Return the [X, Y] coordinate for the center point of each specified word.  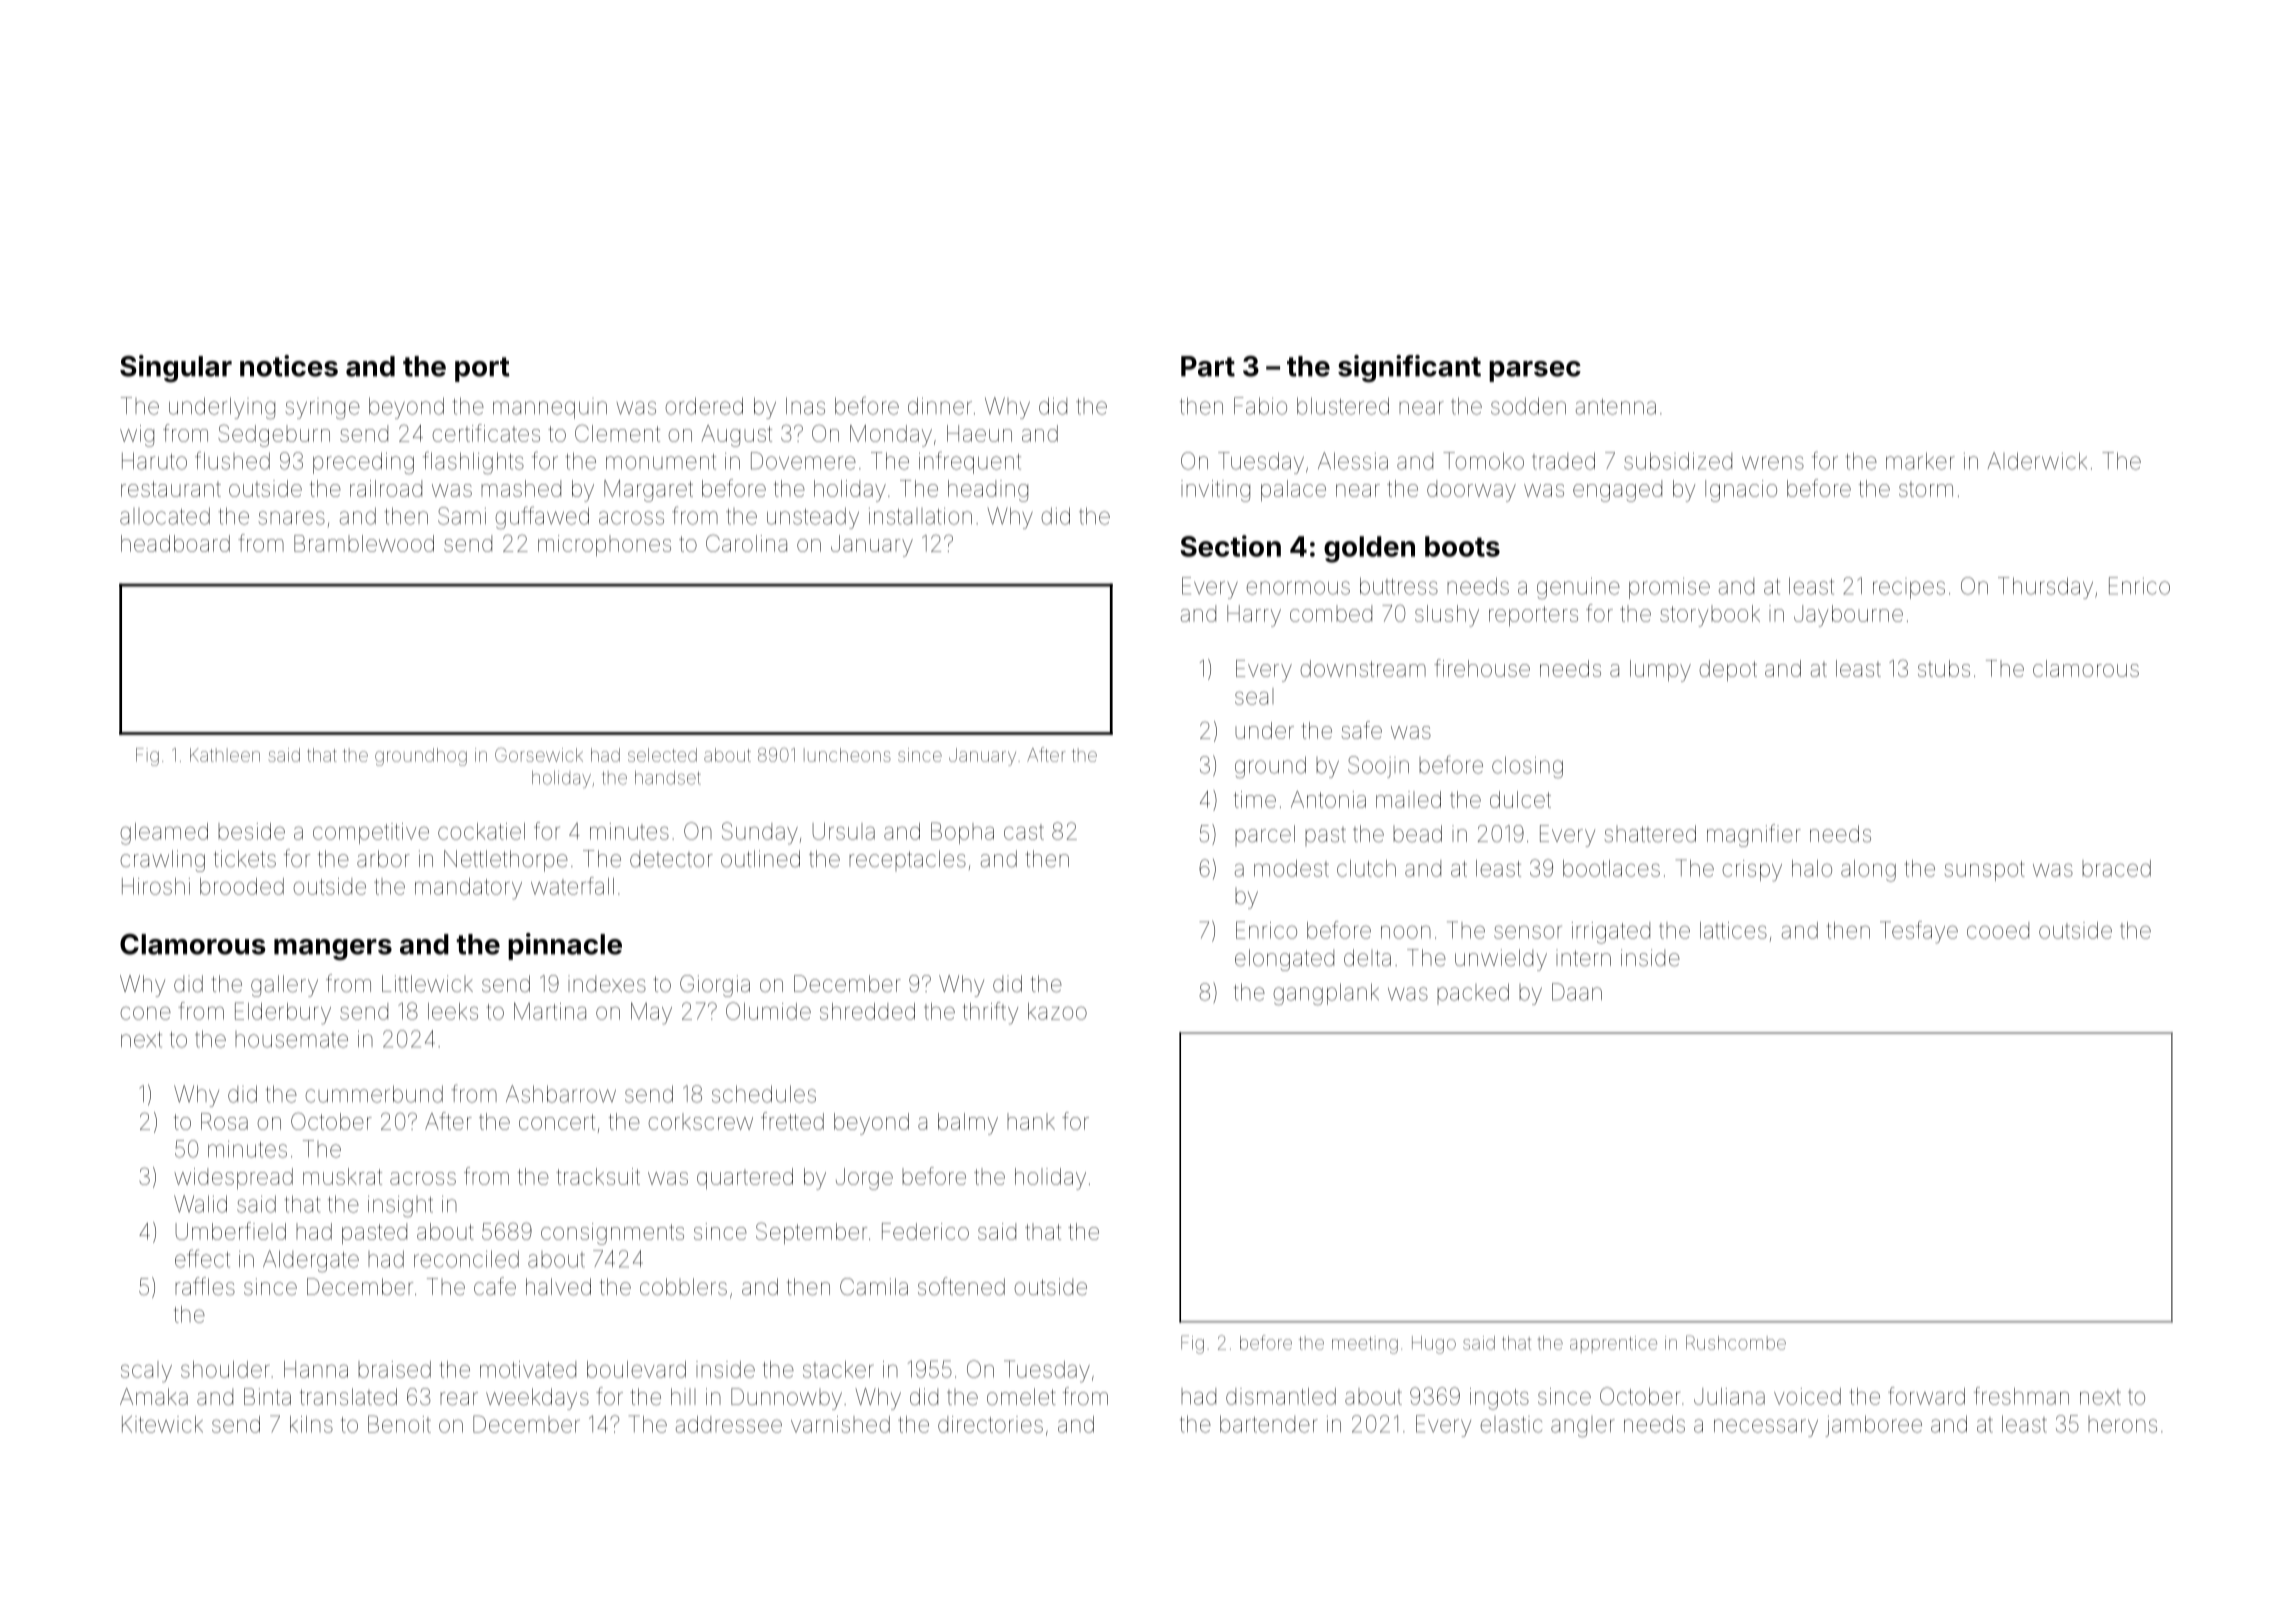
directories [990, 1424]
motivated [528, 1369]
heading [988, 491]
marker [1920, 461]
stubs [1944, 668]
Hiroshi [156, 886]
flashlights [473, 462]
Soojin [1378, 767]
